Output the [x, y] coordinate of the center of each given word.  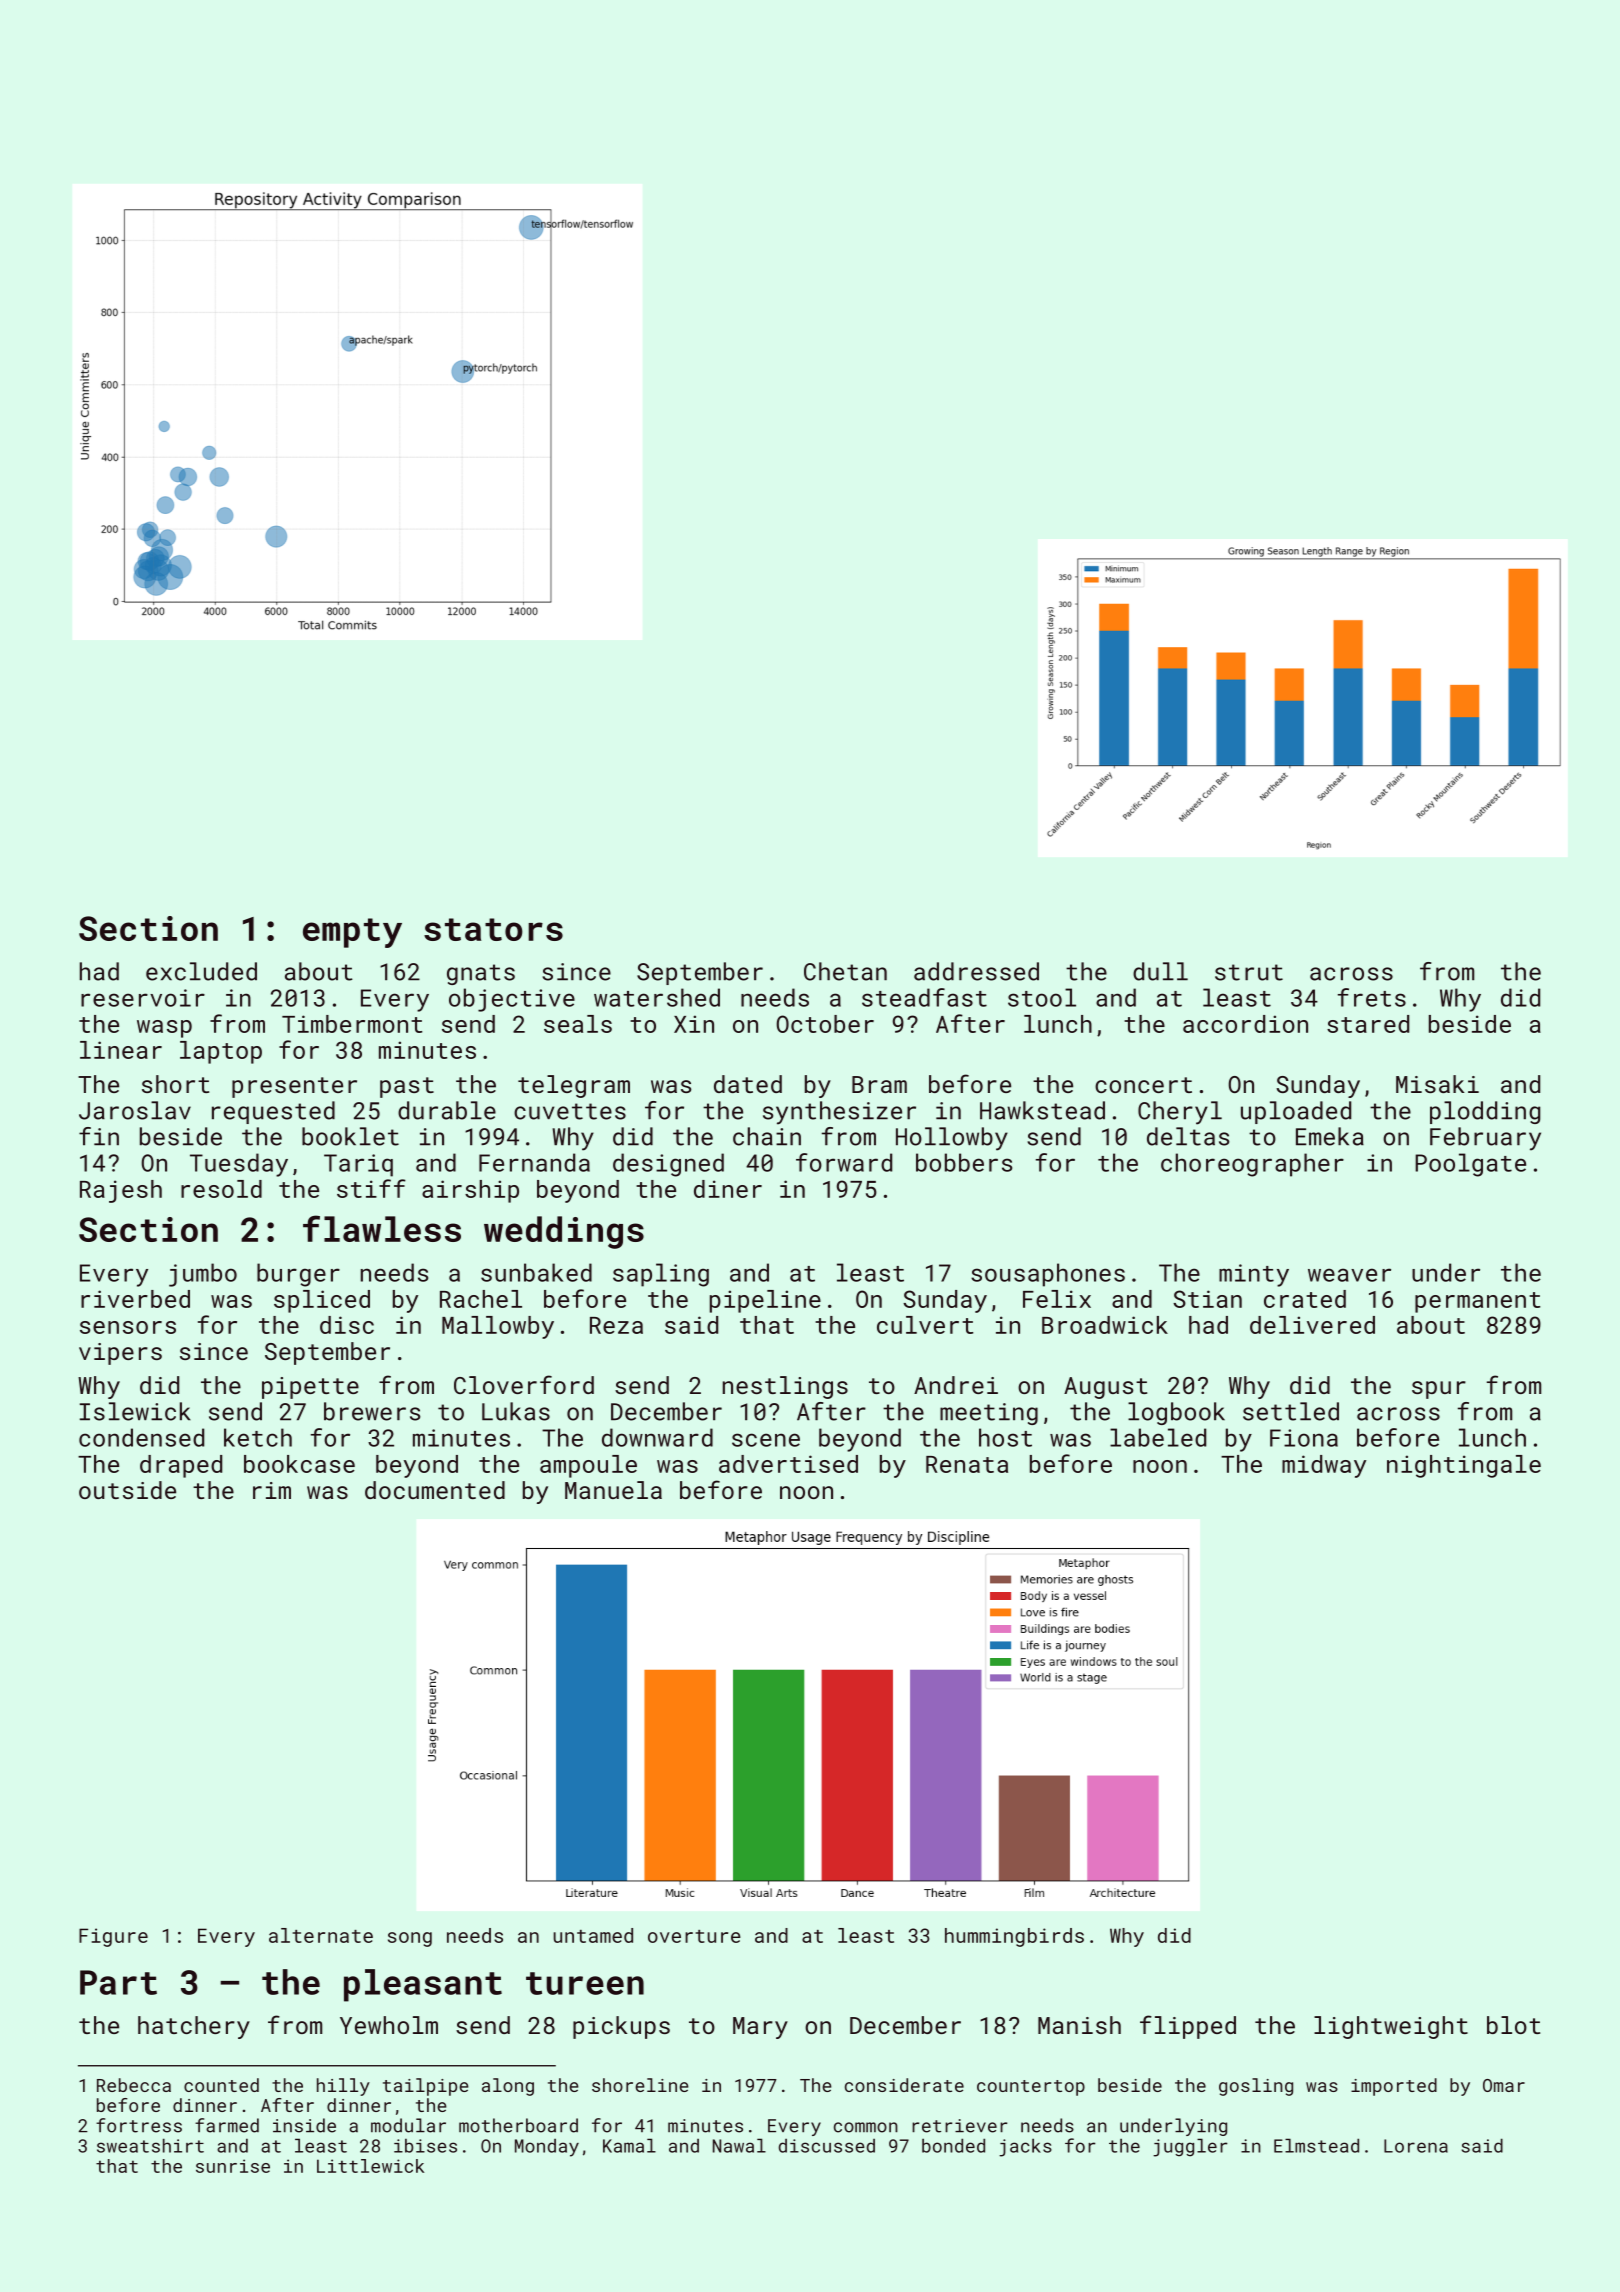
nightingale [1464, 1466]
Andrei [956, 1385]
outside [127, 1490]
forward [844, 1162]
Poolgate [1470, 1165]
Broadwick [1105, 1325]
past [407, 1087]
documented [435, 1490]
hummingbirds [1014, 1937]
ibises [425, 2146]
